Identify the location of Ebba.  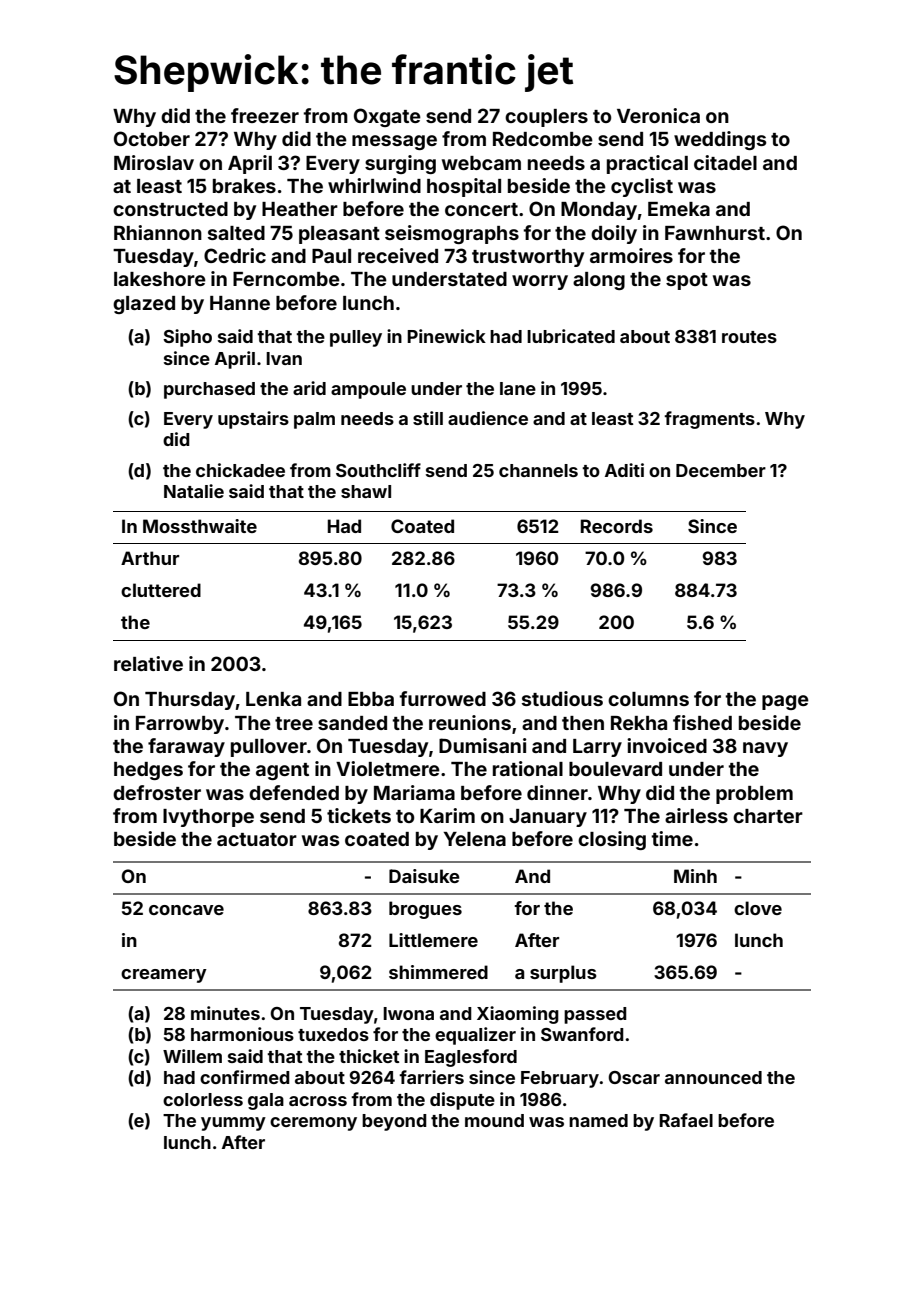
(371, 699).
